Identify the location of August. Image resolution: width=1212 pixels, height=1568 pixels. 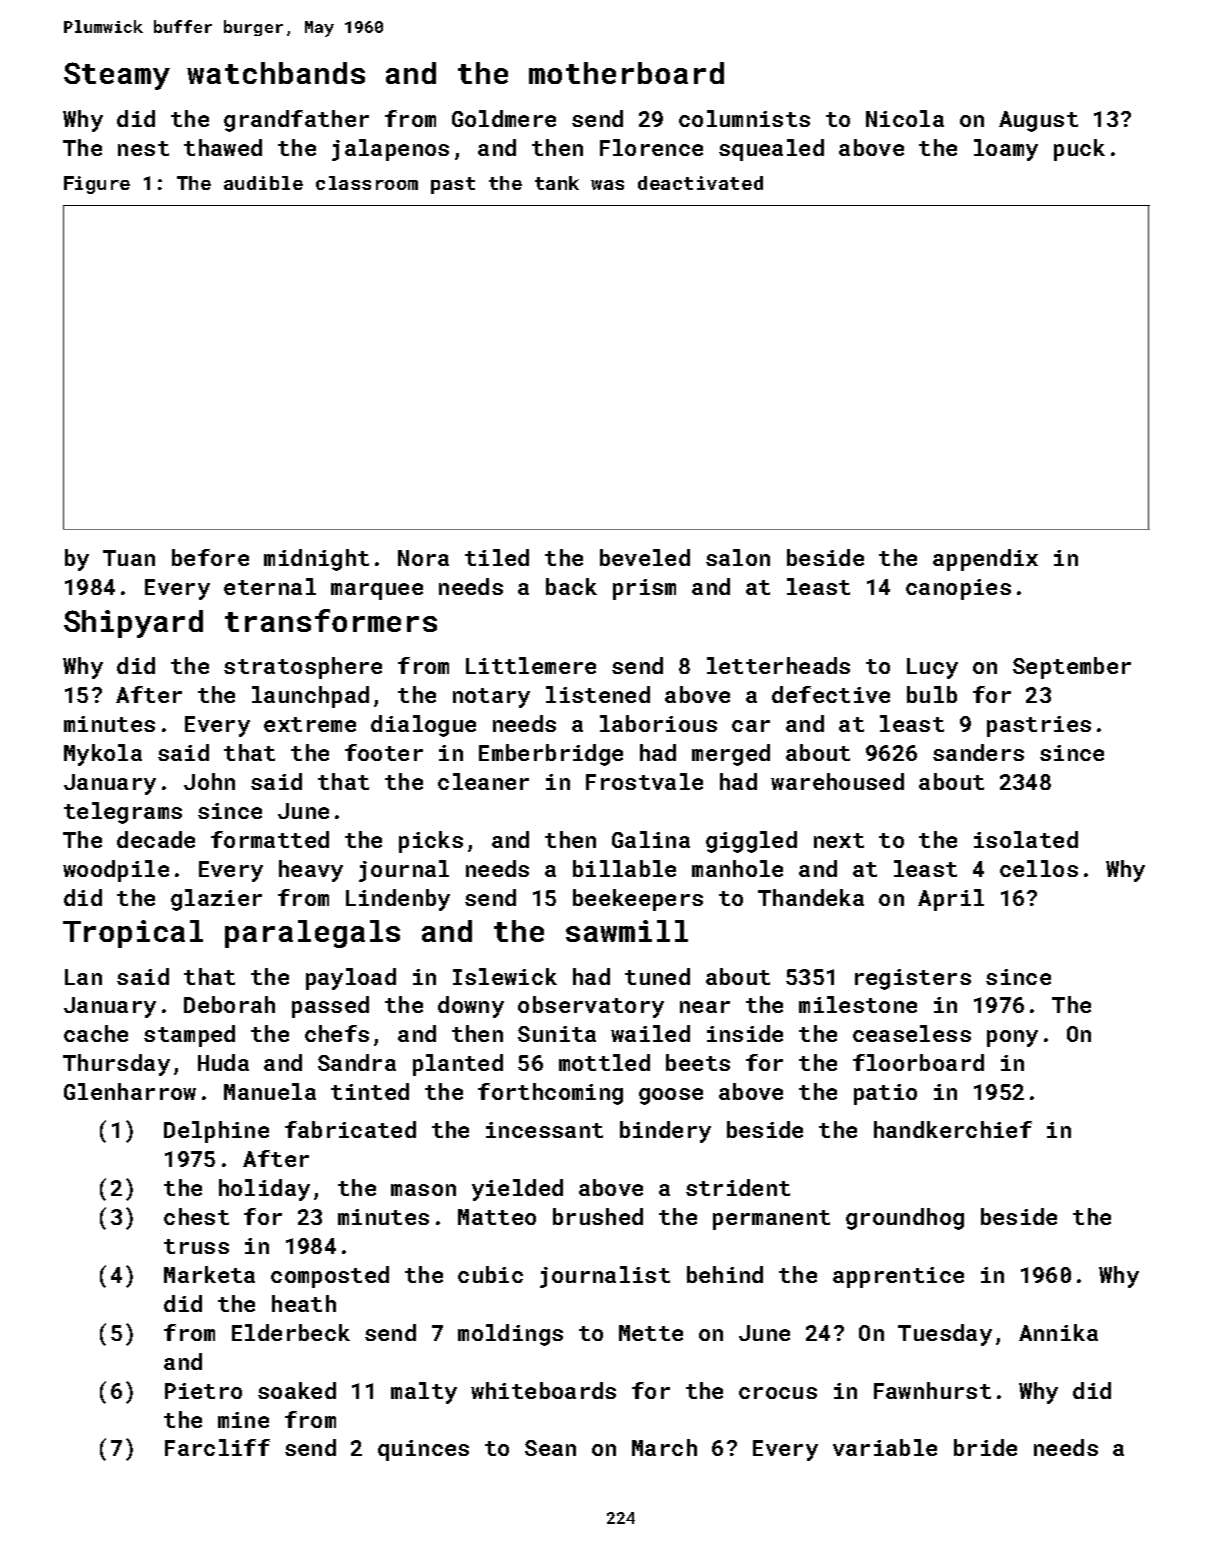
(1038, 121).
